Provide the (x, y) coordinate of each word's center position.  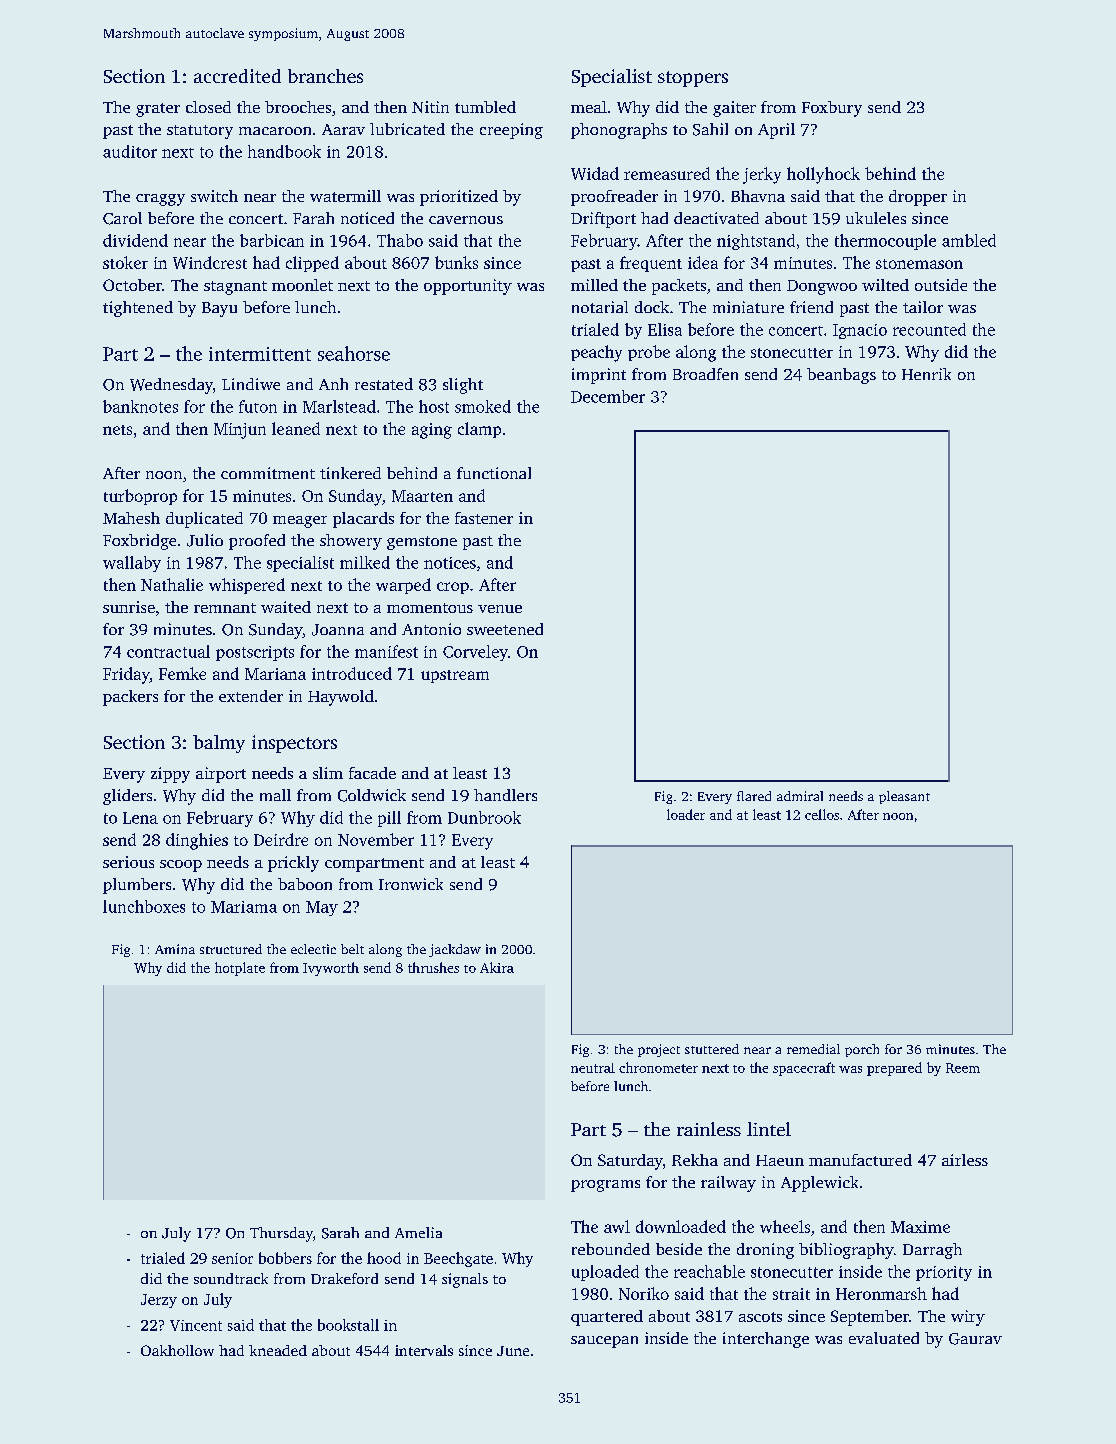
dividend (135, 240)
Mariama (244, 907)
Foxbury (832, 109)
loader (686, 814)
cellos (822, 814)
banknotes (140, 406)
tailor (923, 307)
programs (605, 1186)
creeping (511, 131)
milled (594, 285)
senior (232, 1258)
